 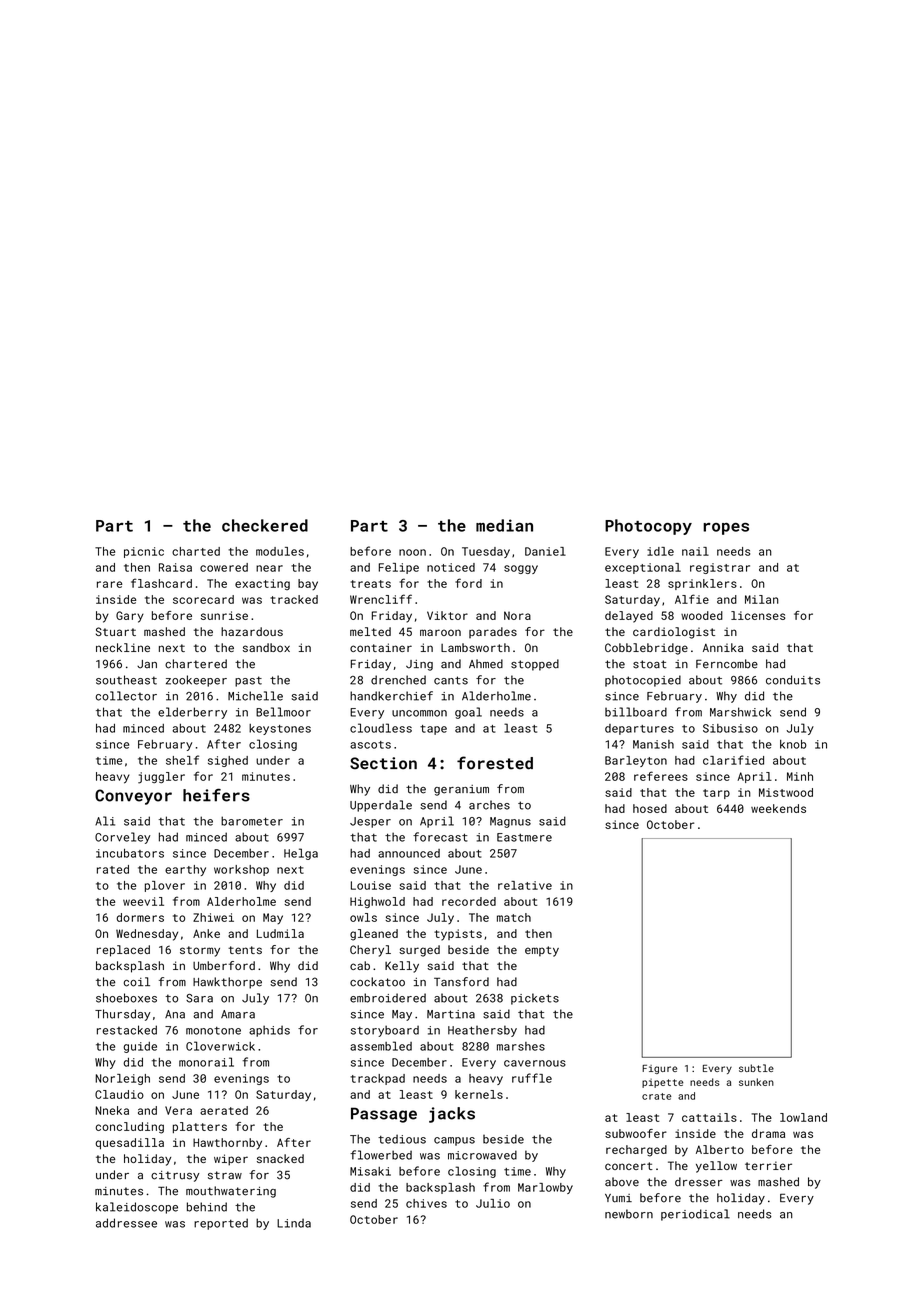 I want to click on assembled, so click(x=381, y=1046).
